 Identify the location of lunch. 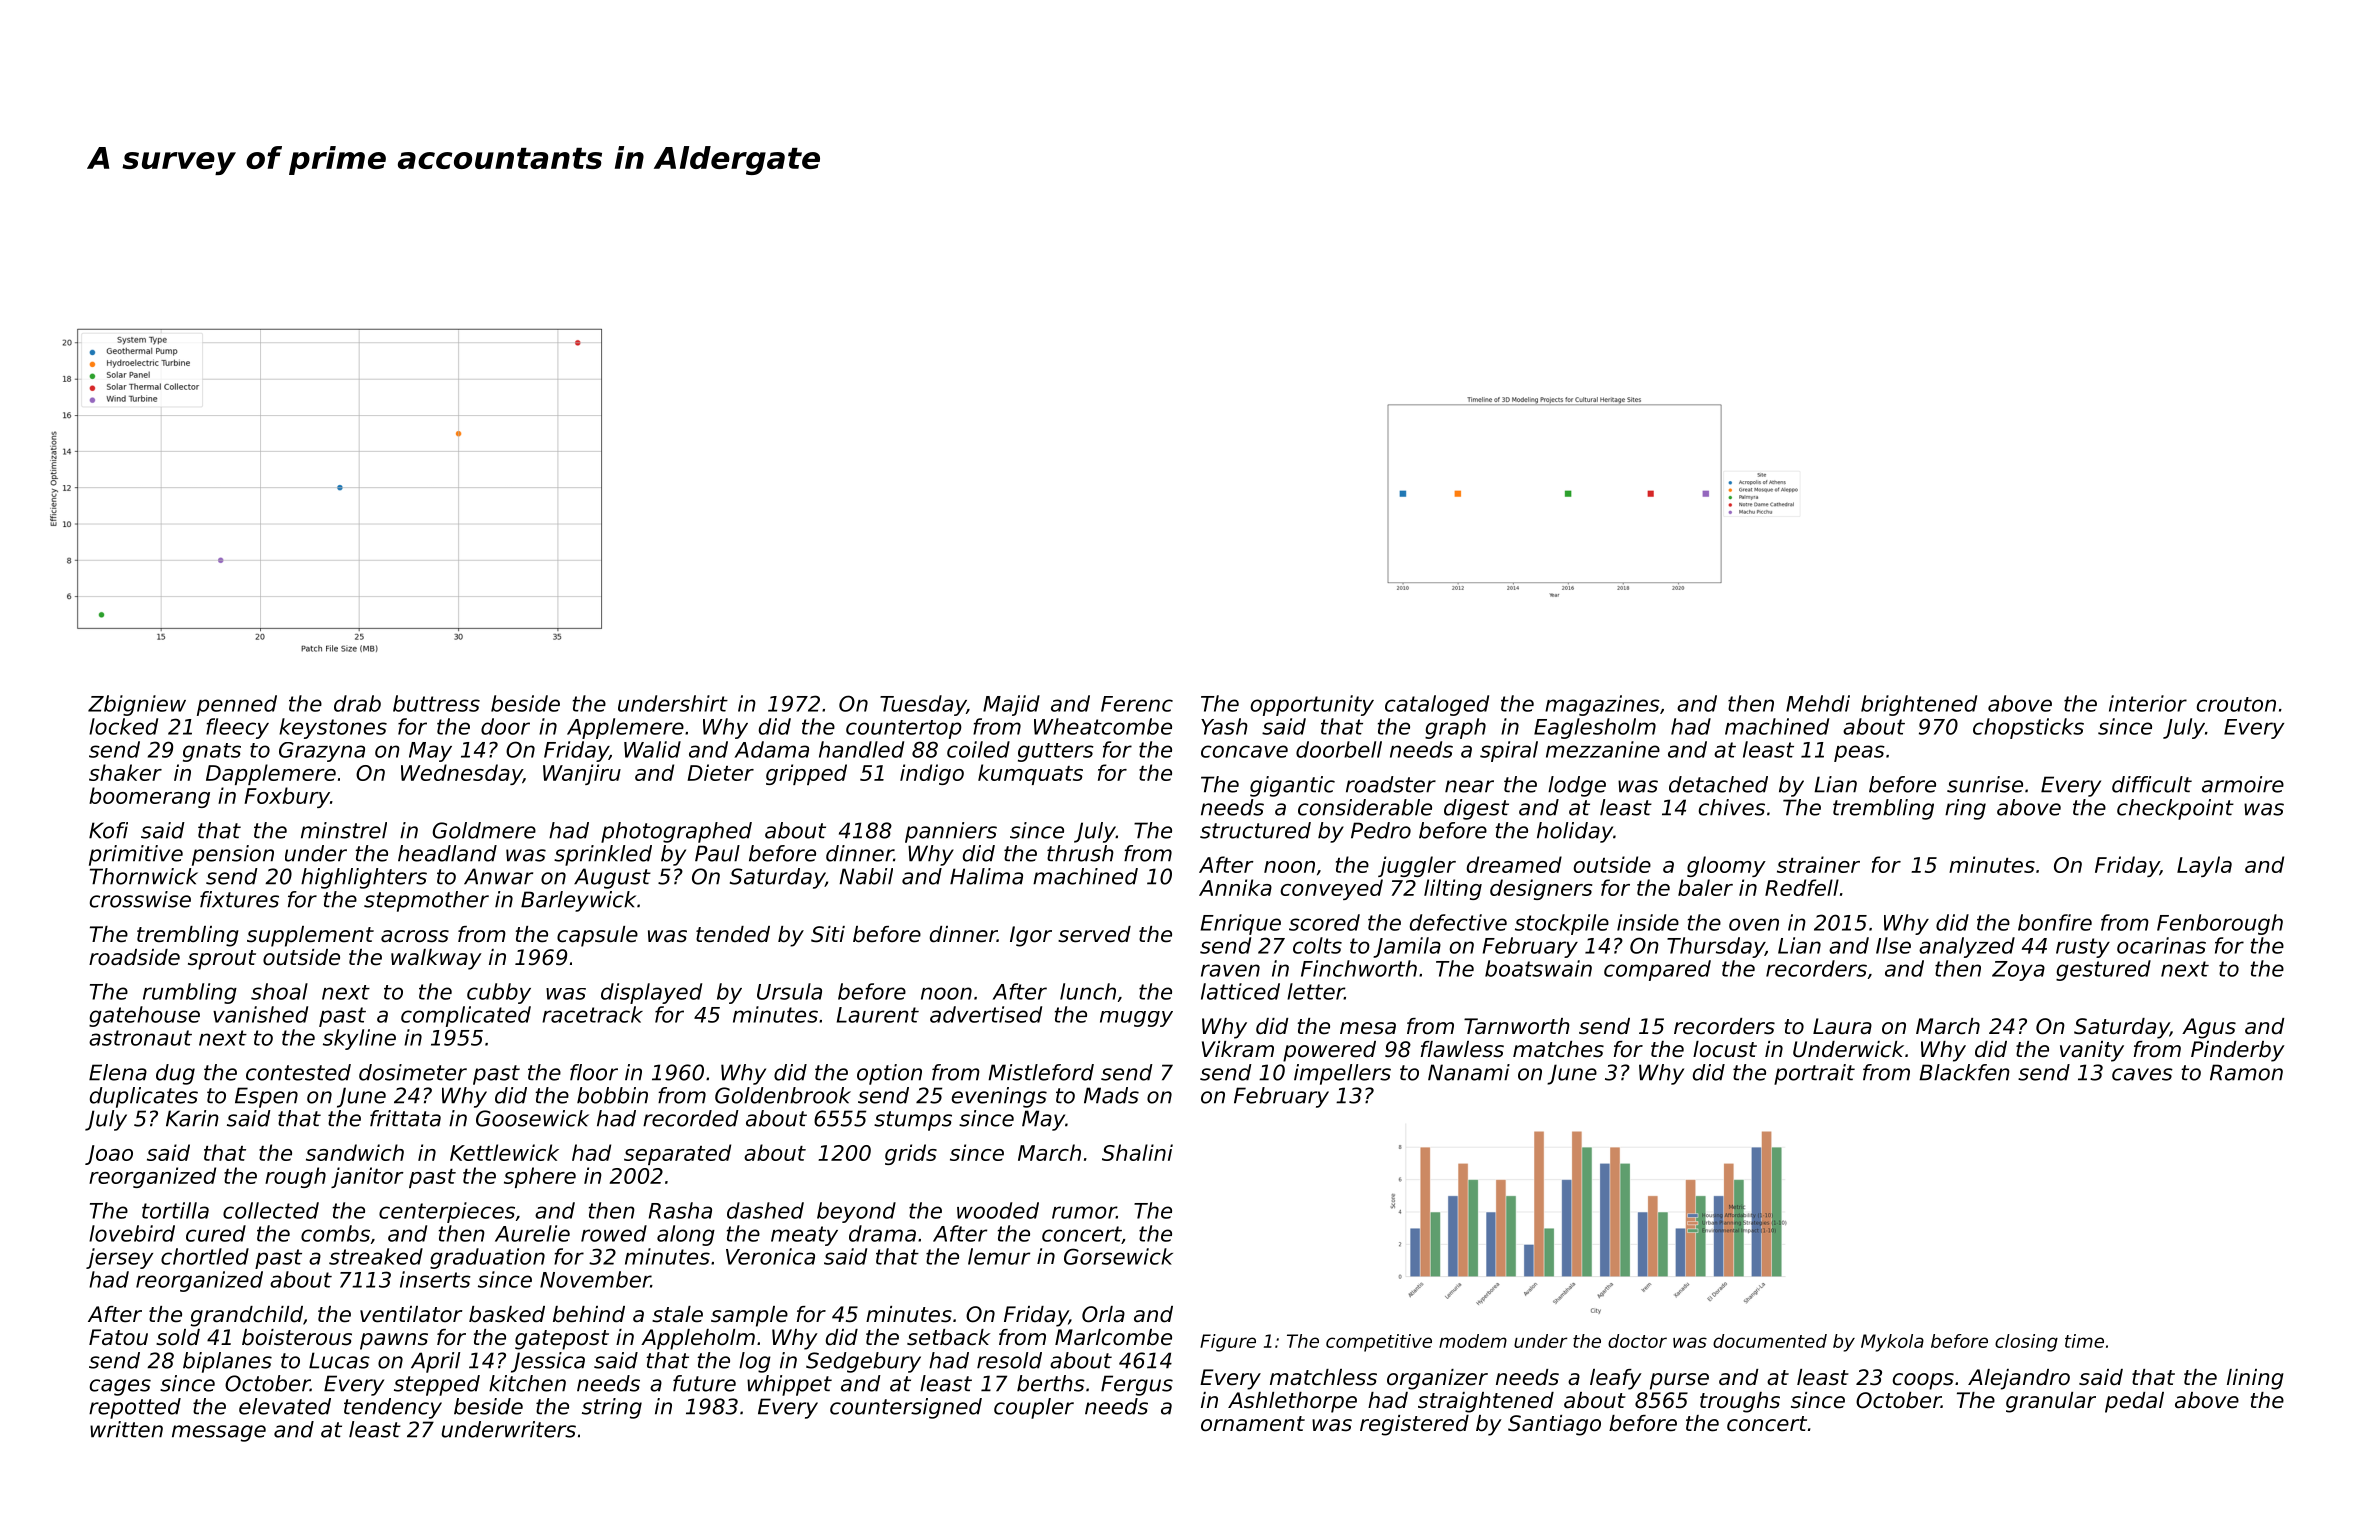
(1088, 991).
